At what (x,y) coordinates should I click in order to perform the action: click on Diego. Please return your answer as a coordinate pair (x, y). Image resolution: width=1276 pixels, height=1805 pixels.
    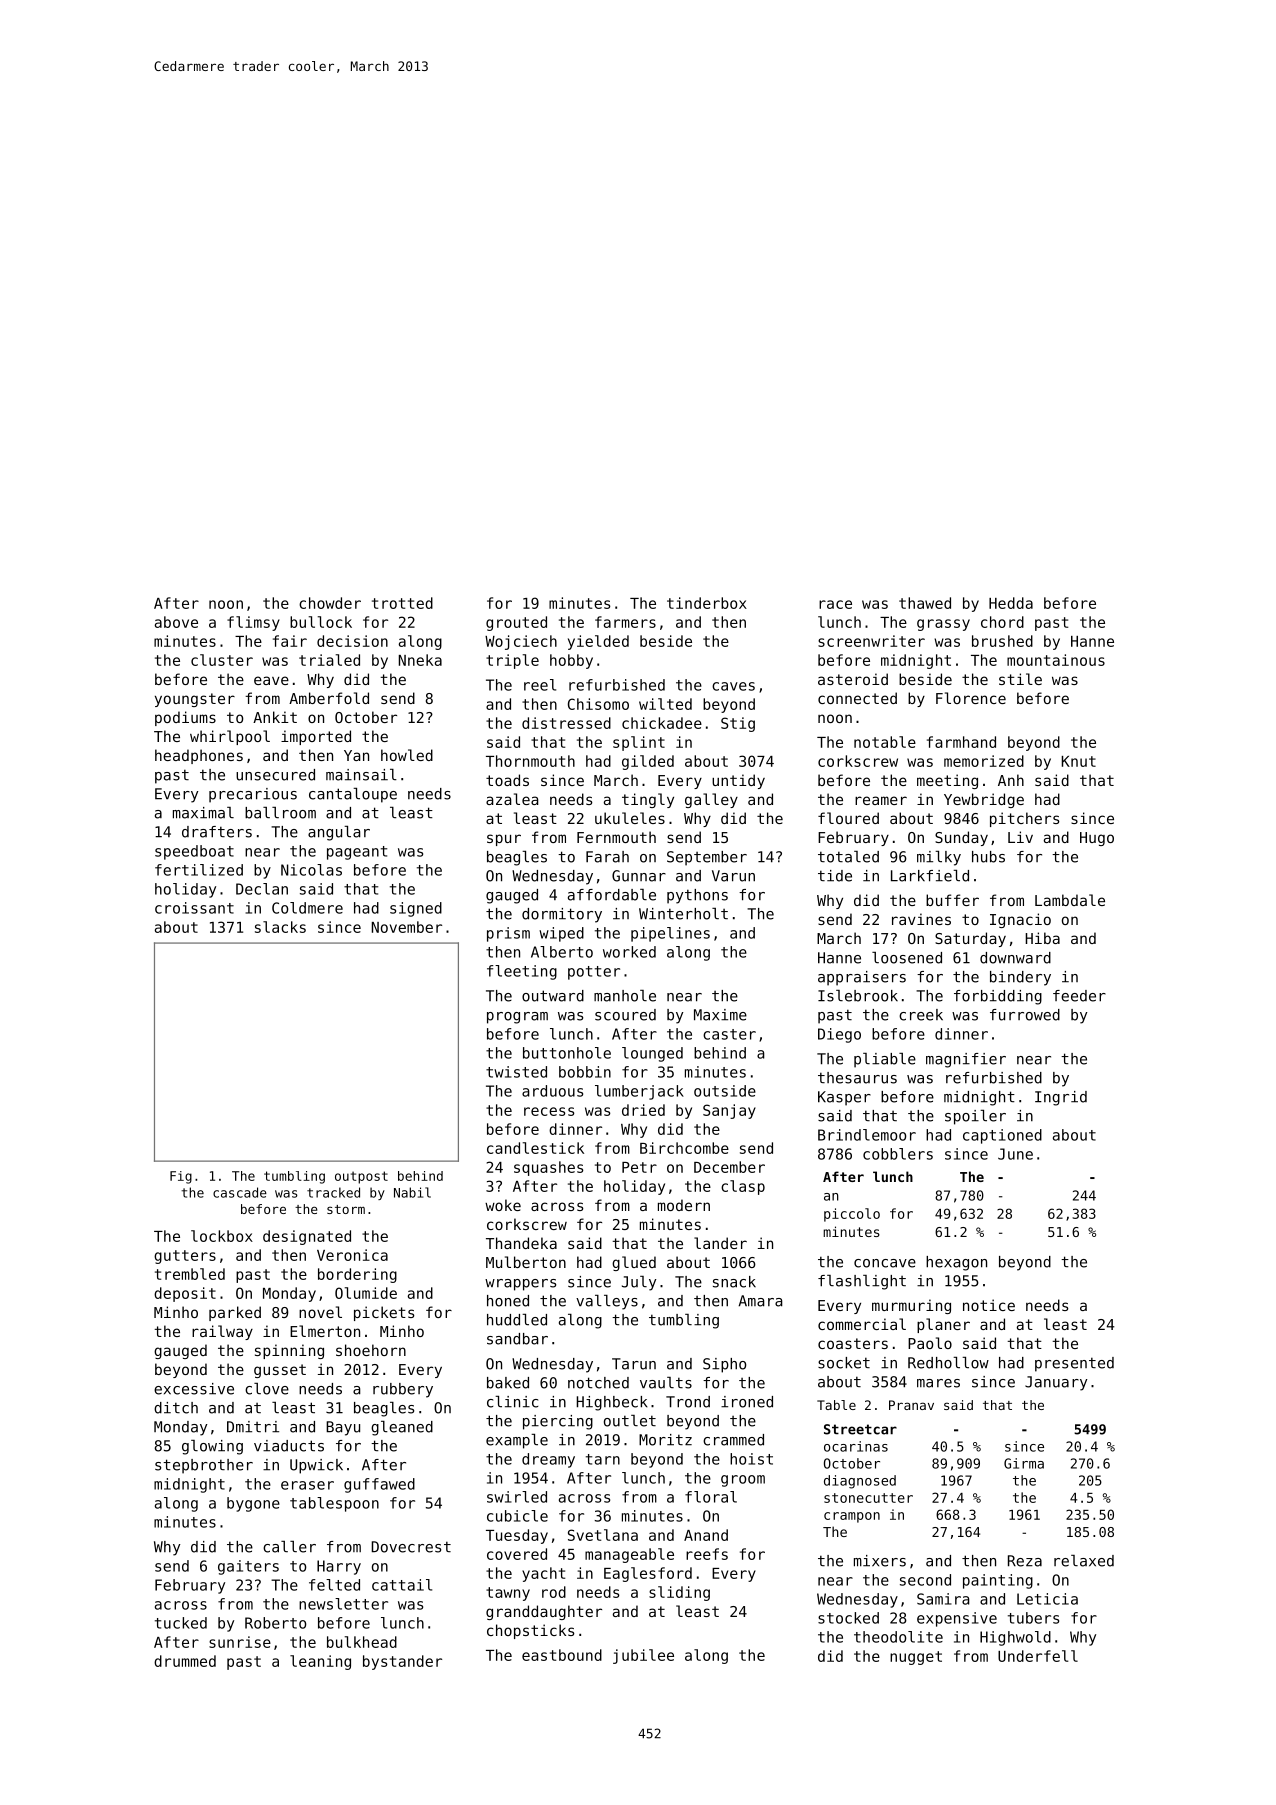
    Looking at the image, I should click on (839, 1035).
